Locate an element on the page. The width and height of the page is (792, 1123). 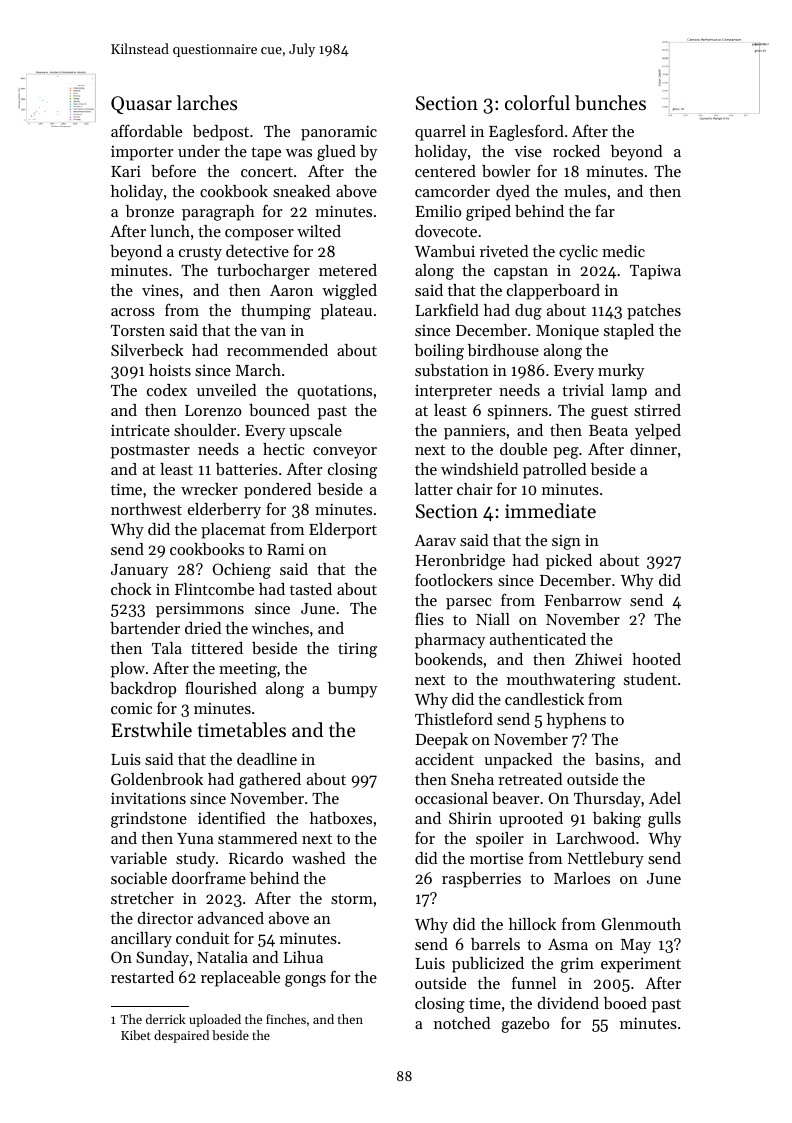
despaired is located at coordinates (181, 1036).
